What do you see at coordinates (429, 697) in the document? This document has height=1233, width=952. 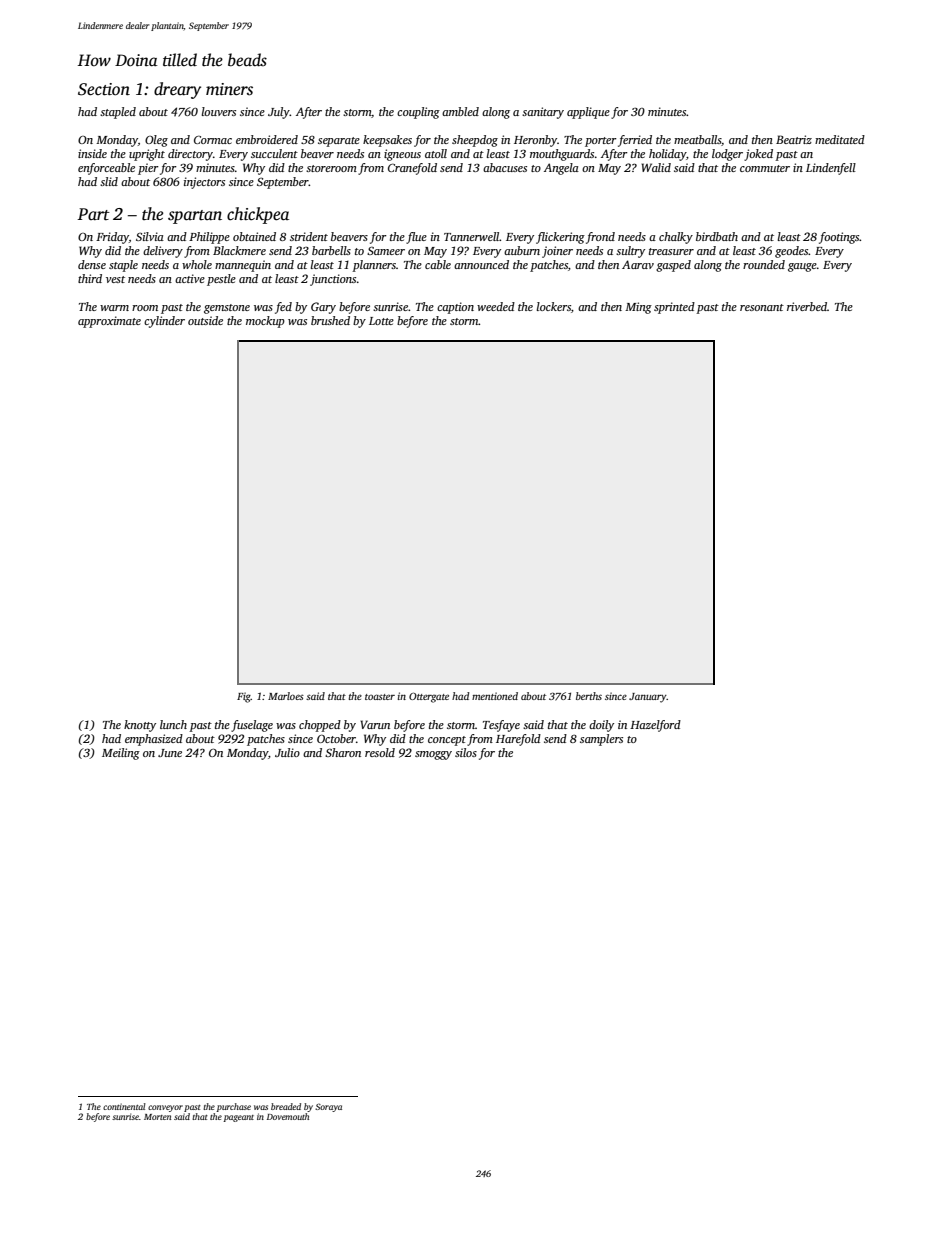 I see `Ottergate` at bounding box center [429, 697].
